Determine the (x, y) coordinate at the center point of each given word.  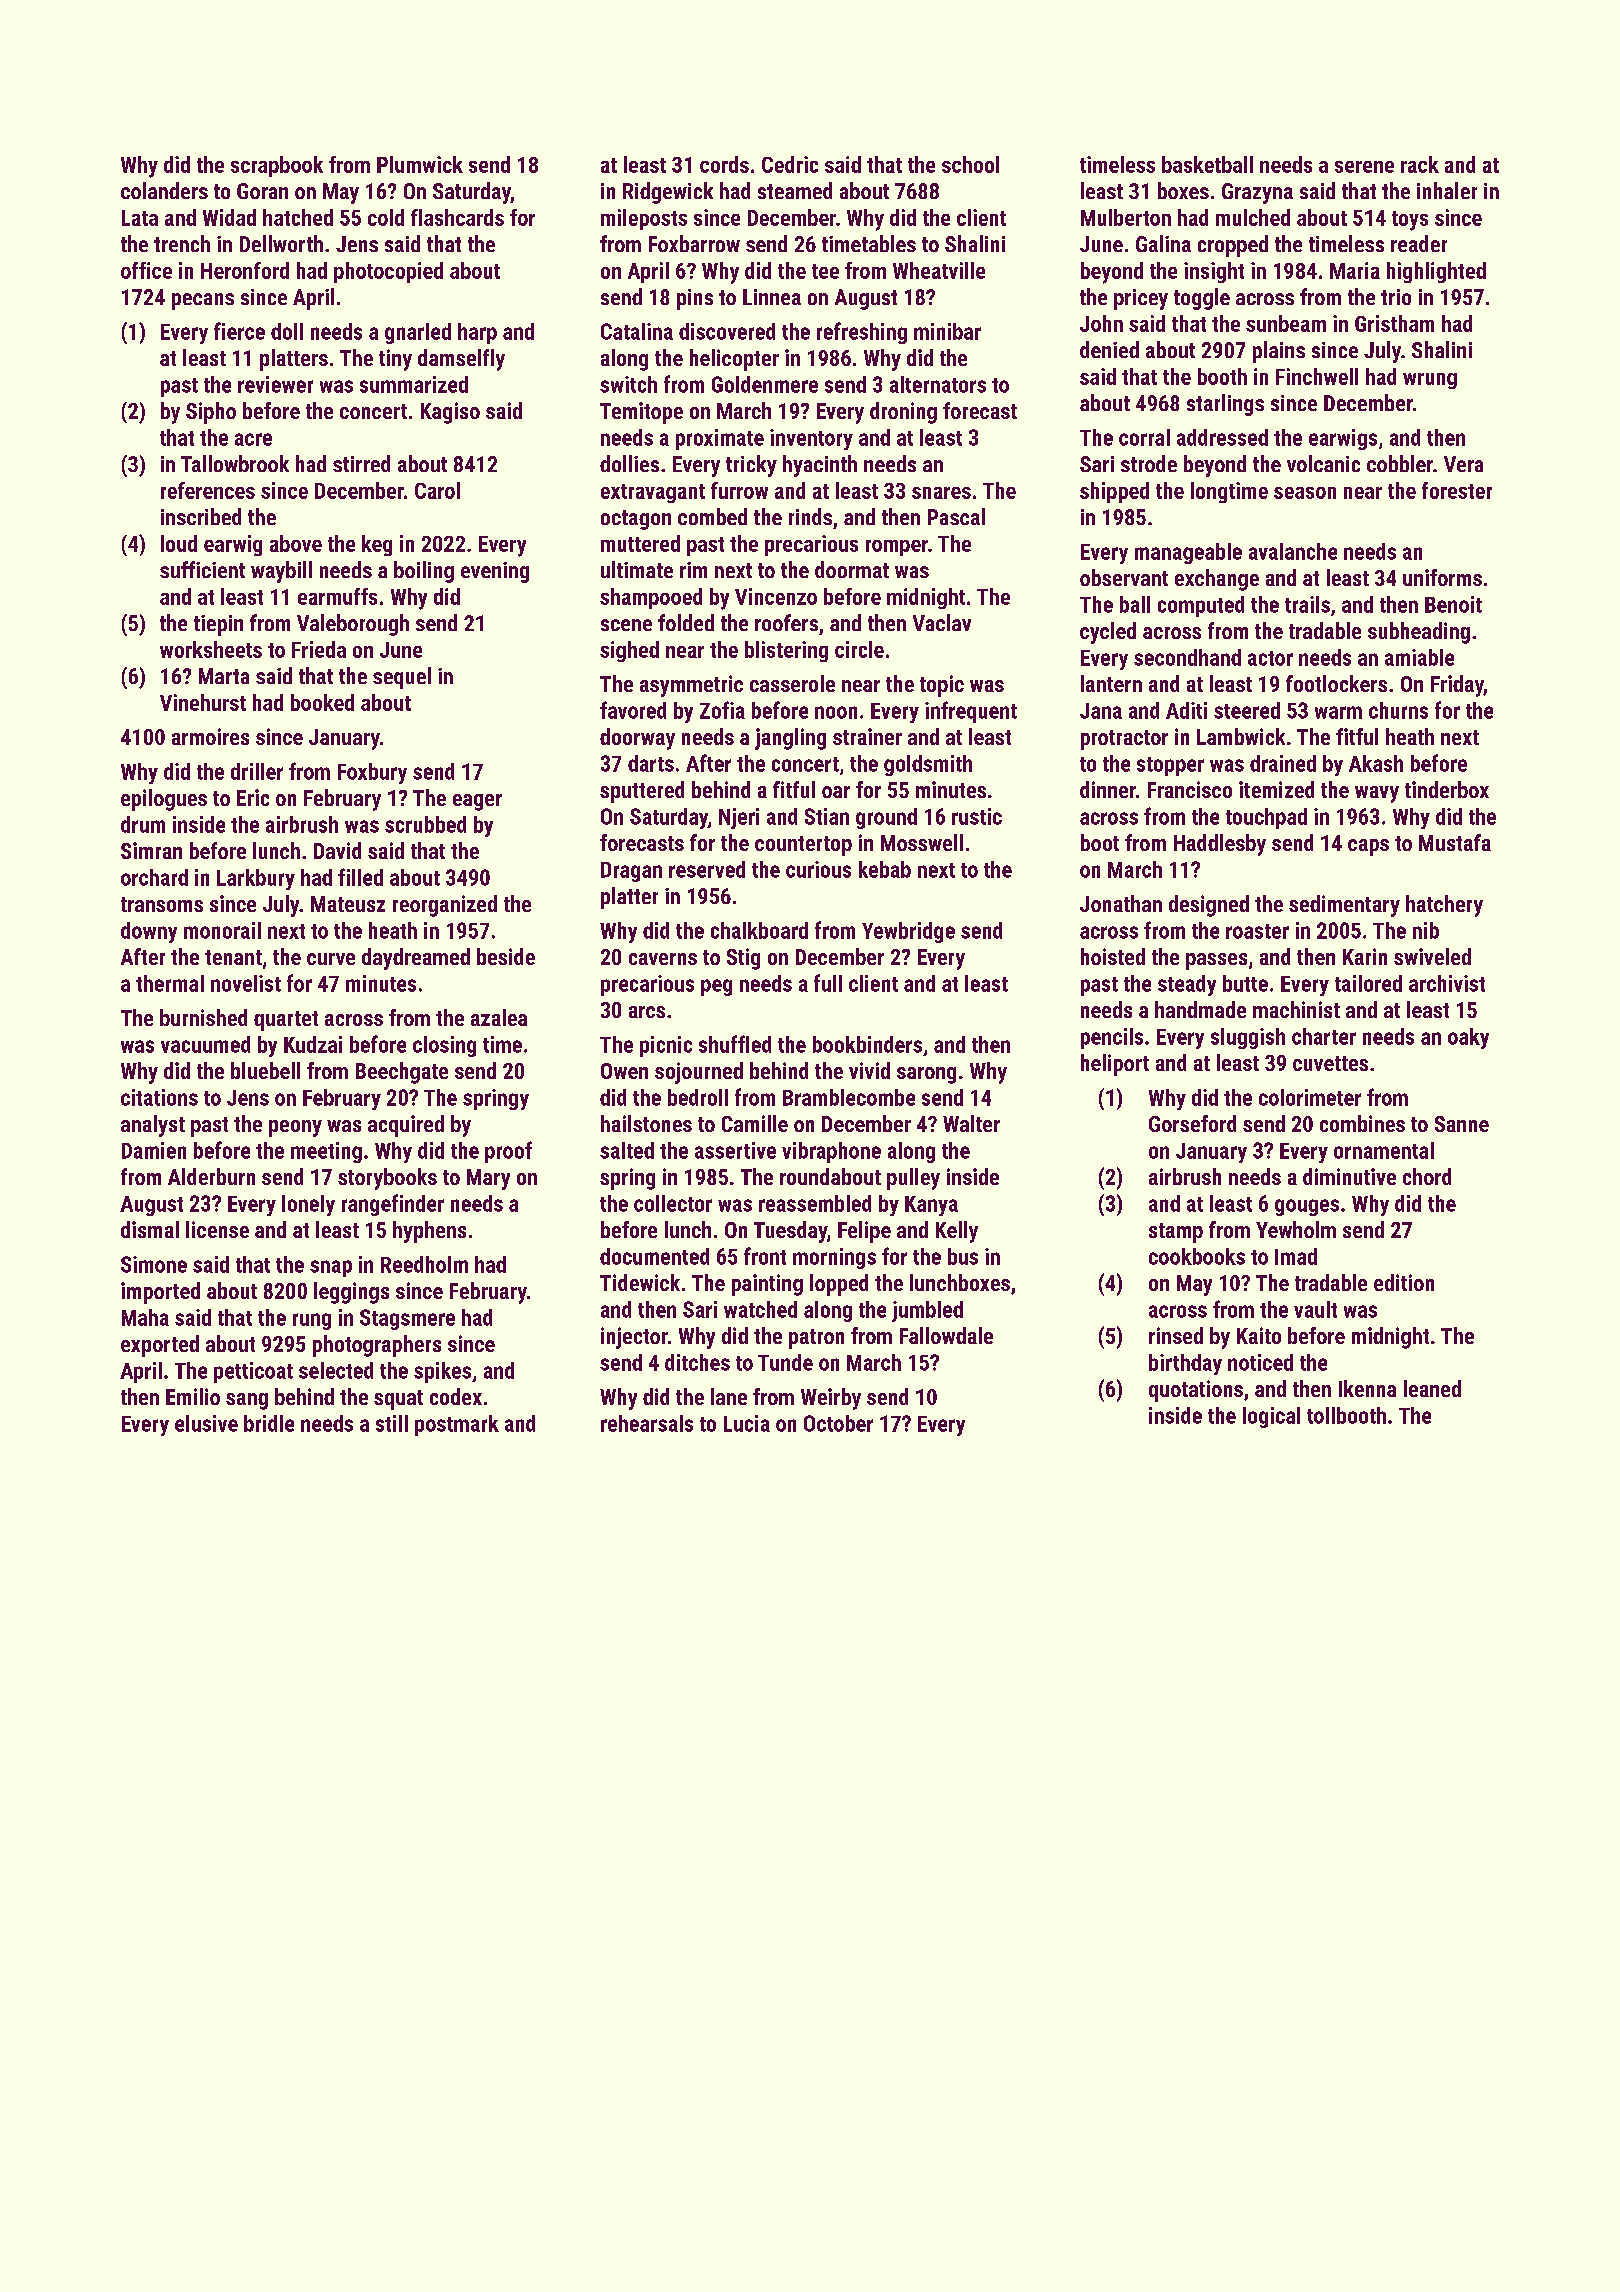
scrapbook (277, 166)
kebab (885, 869)
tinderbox (1447, 789)
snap (331, 1268)
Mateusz (348, 904)
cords (724, 164)
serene (1364, 167)
